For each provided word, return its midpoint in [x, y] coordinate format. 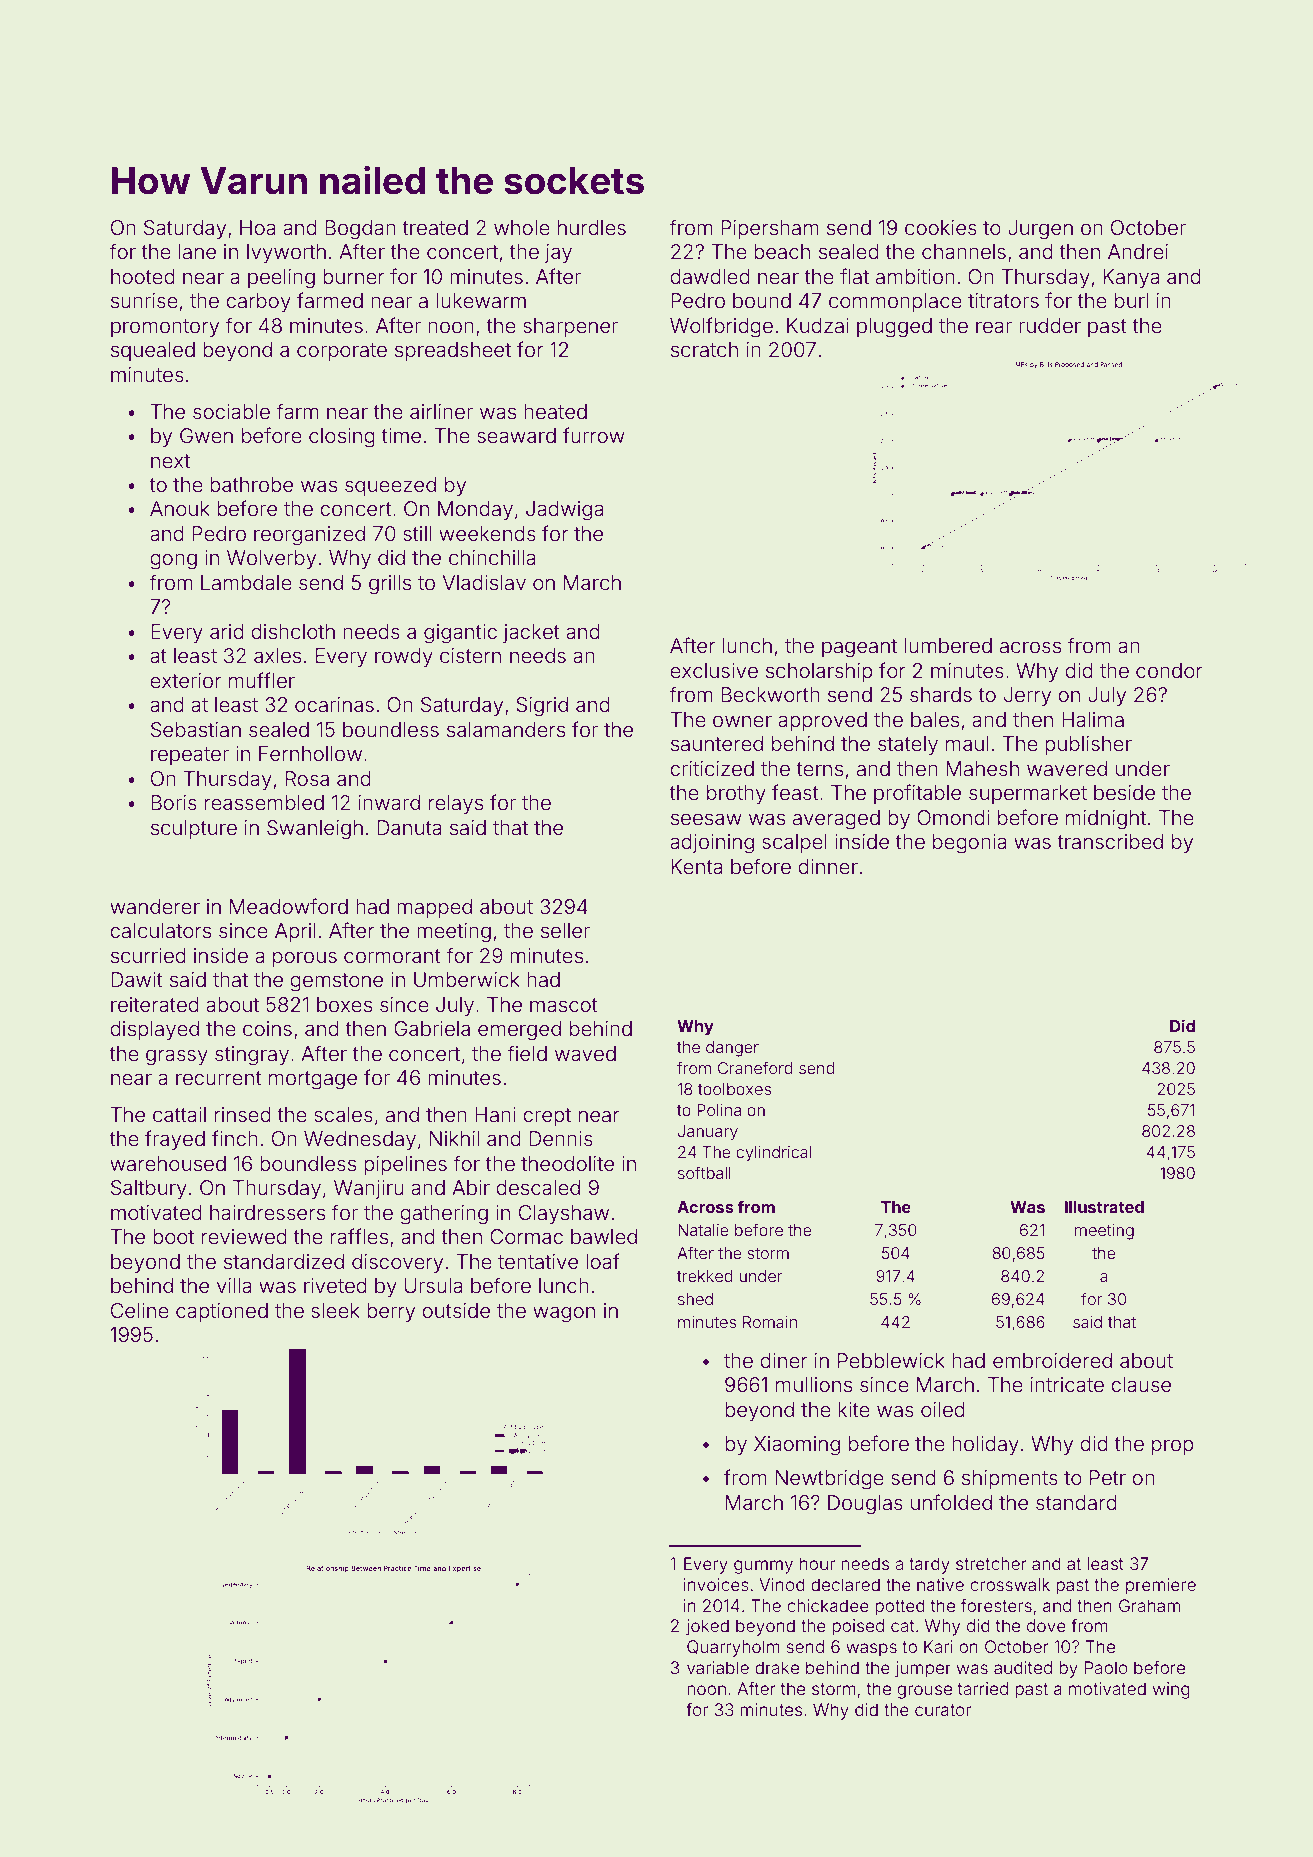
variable [718, 1667]
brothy [736, 794]
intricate [1067, 1384]
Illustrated [1104, 1207]
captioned [222, 1312]
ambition [915, 276]
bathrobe [251, 484]
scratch [704, 349]
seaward [516, 435]
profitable [917, 794]
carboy [258, 302]
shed [695, 1299]
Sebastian [196, 730]
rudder [1050, 325]
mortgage [313, 1080]
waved [585, 1053]
